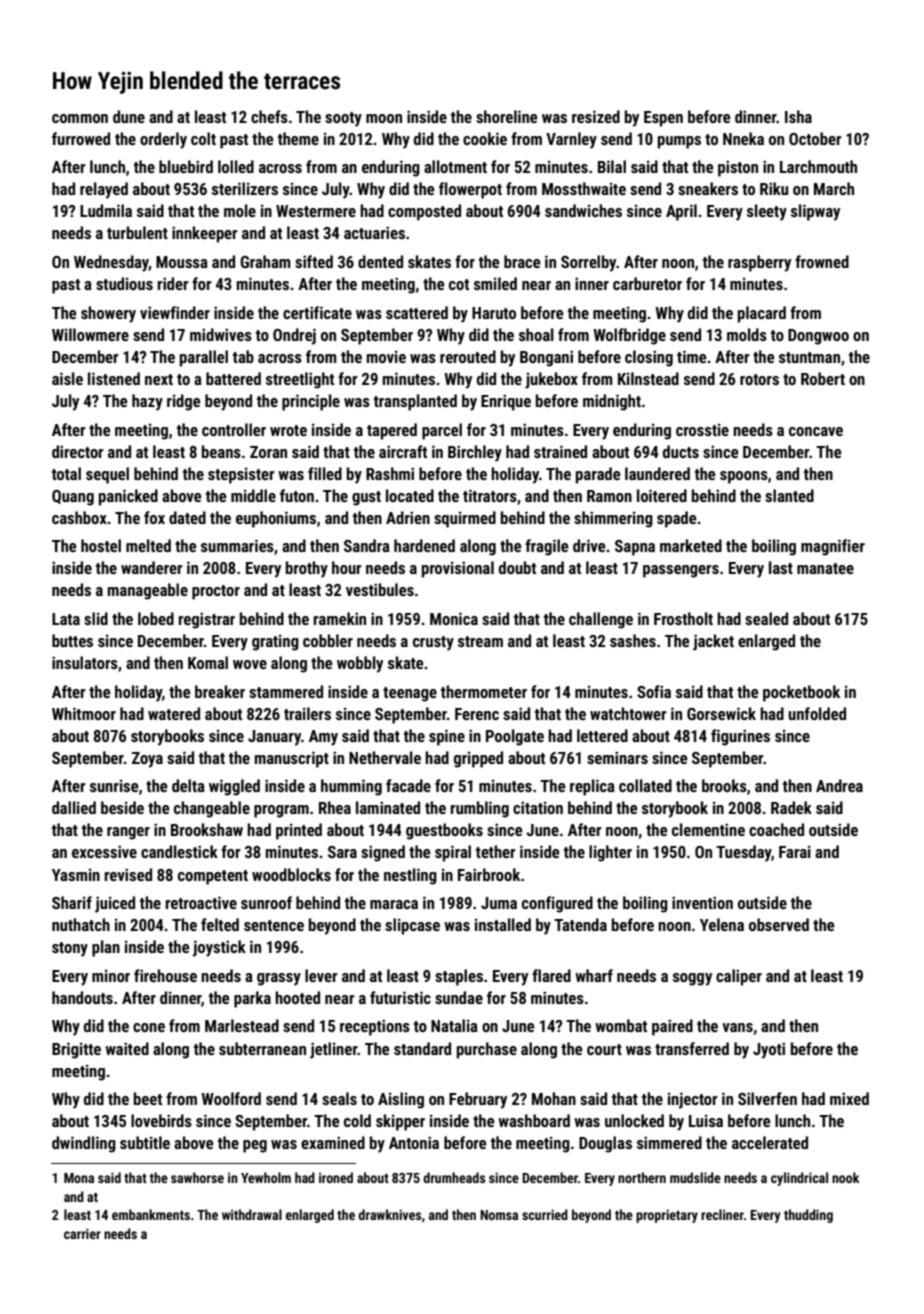 Image resolution: width=924 pixels, height=1314 pixels. I want to click on Isha, so click(798, 116).
